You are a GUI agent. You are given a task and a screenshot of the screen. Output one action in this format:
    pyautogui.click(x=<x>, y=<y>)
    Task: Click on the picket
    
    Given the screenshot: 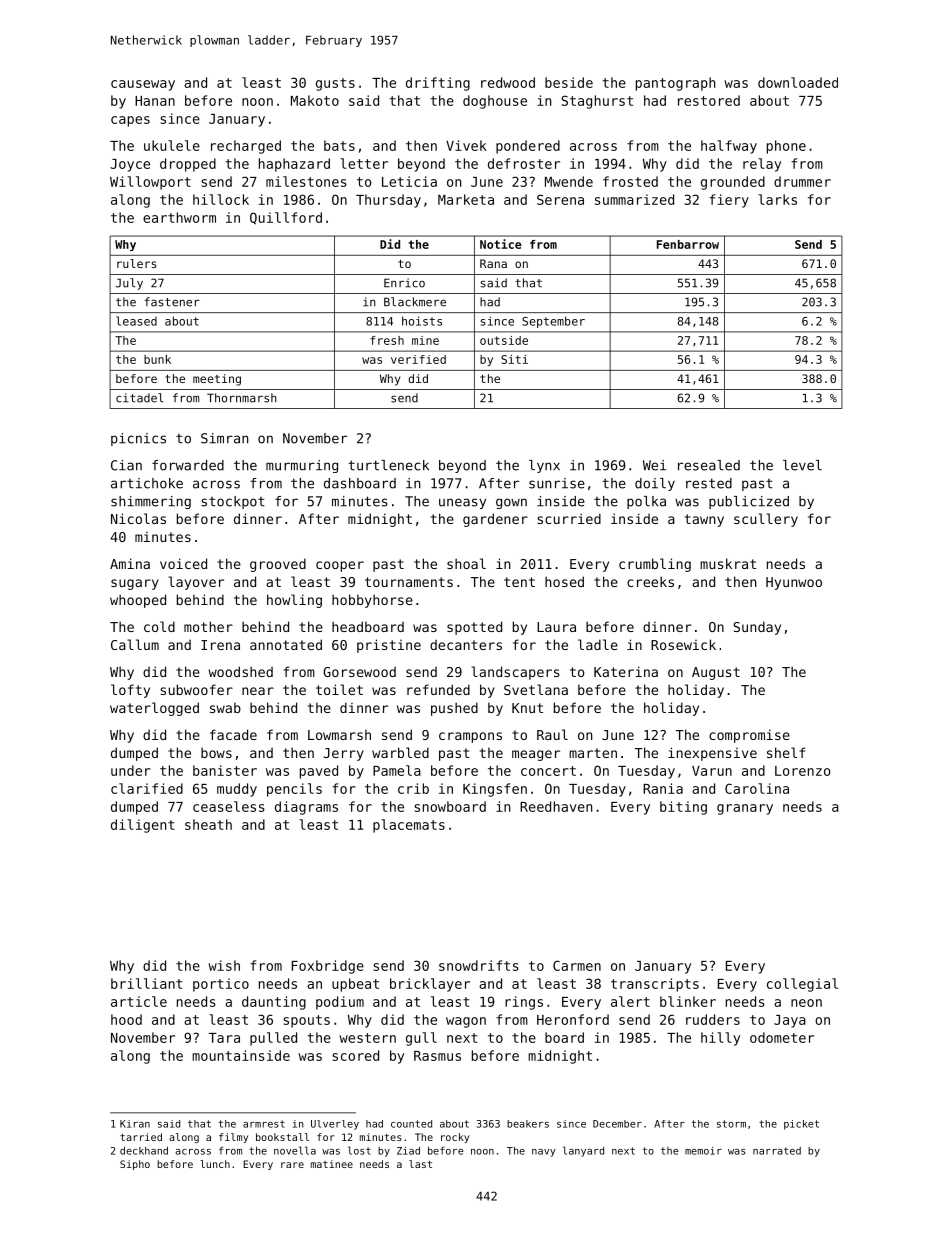 What is the action you would take?
    pyautogui.click(x=801, y=1125)
